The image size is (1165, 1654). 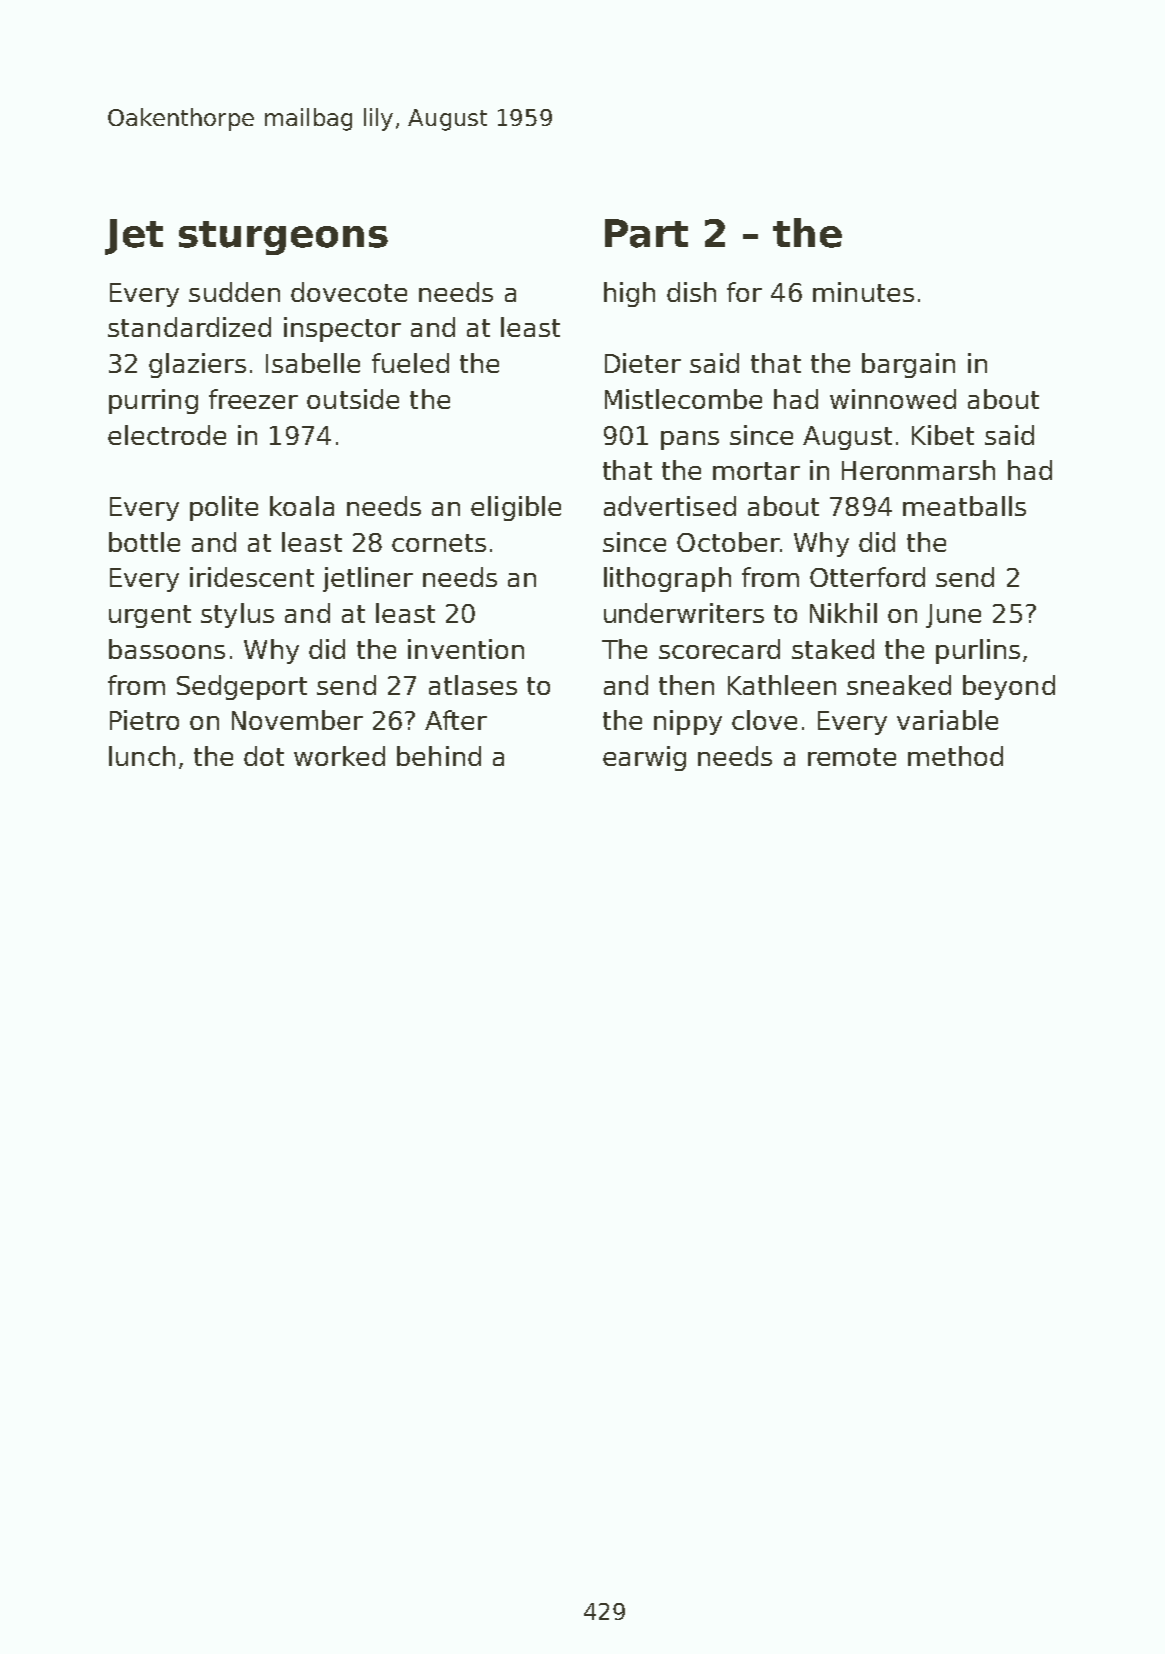 What do you see at coordinates (283, 238) in the screenshot?
I see `sturgeons` at bounding box center [283, 238].
